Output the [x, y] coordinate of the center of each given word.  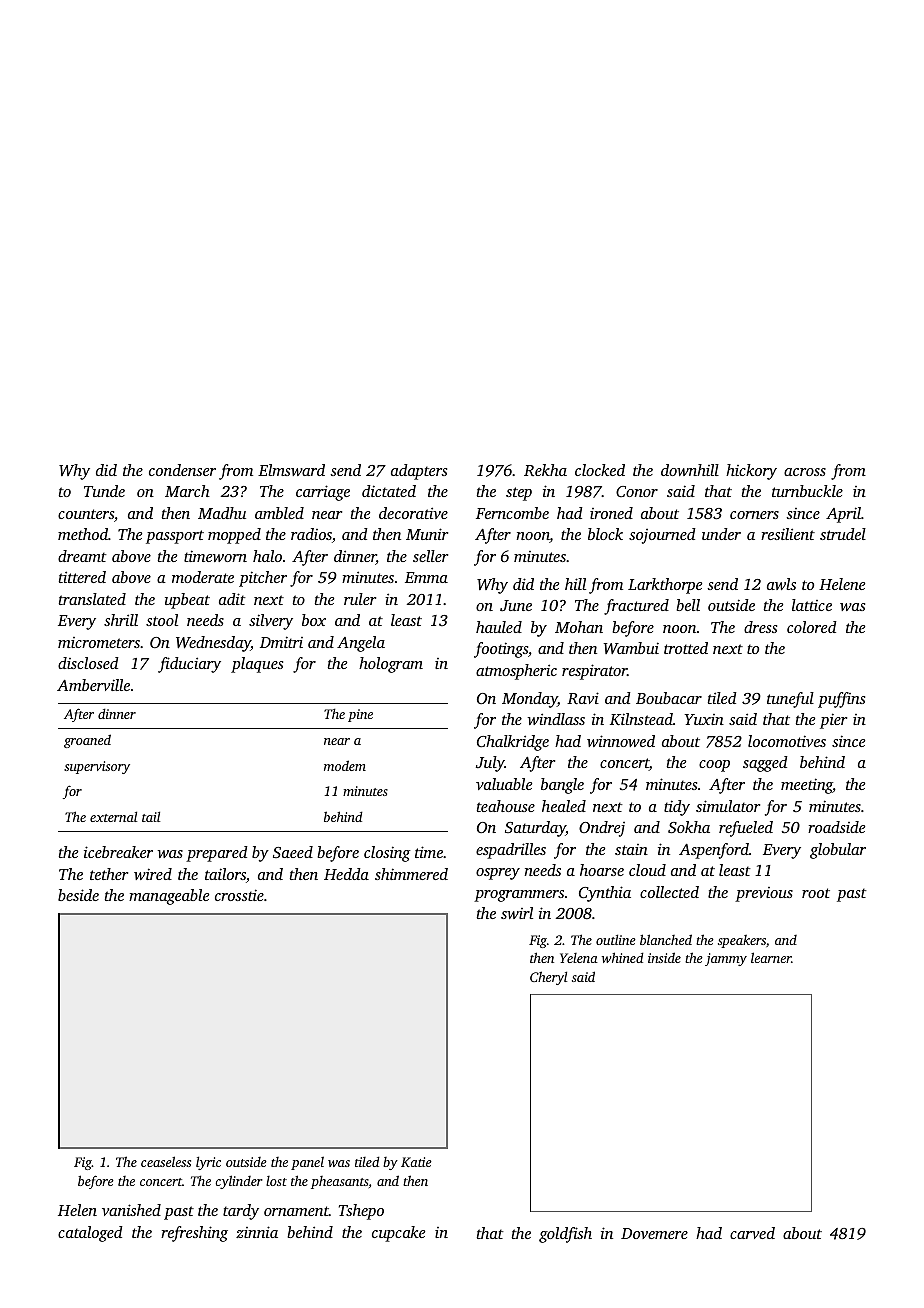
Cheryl [548, 978]
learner [771, 957]
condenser [182, 470]
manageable [169, 897]
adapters [419, 472]
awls [781, 584]
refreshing [194, 1234]
